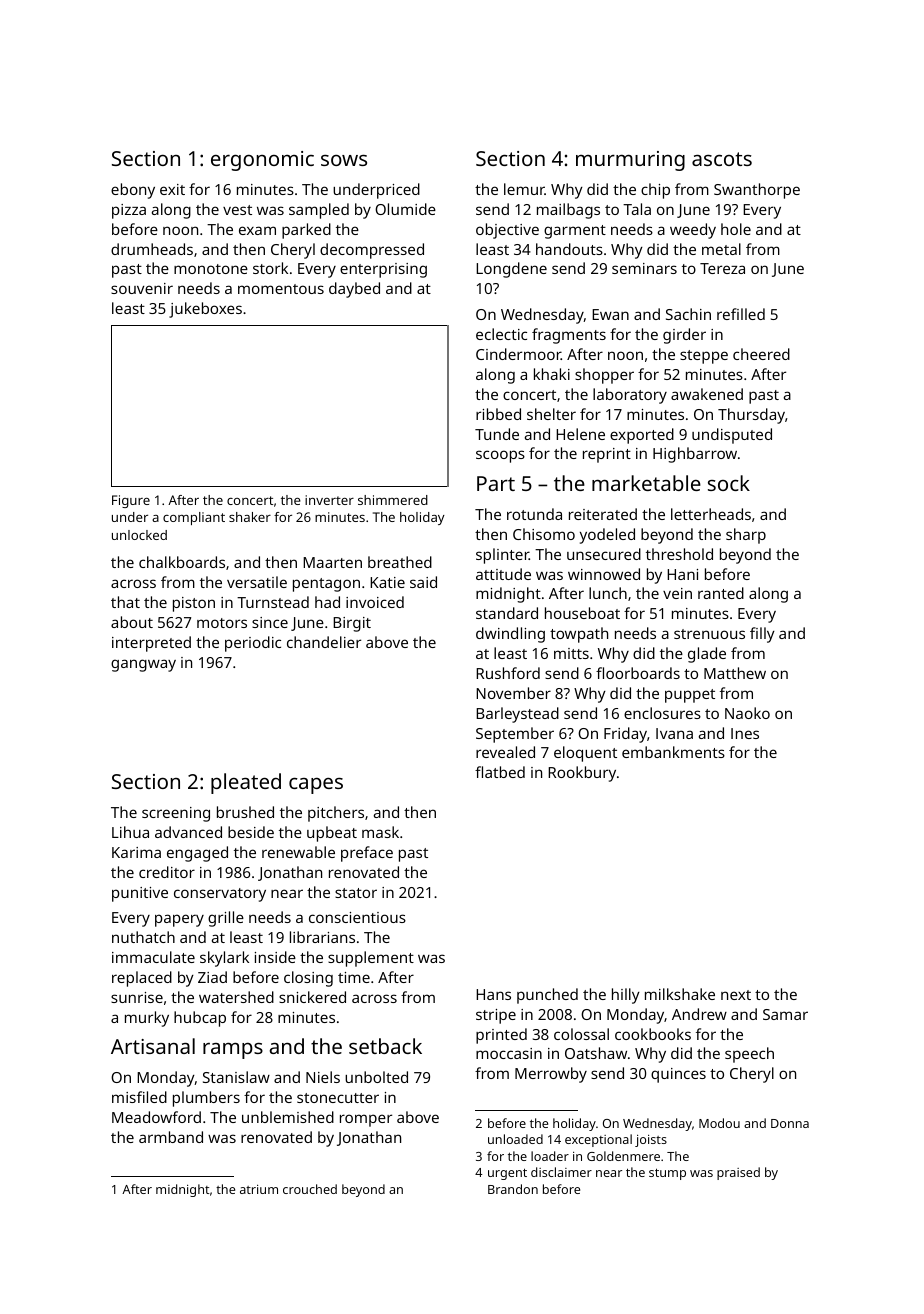 The width and height of the page is (924, 1314). I want to click on Rushford, so click(508, 673).
